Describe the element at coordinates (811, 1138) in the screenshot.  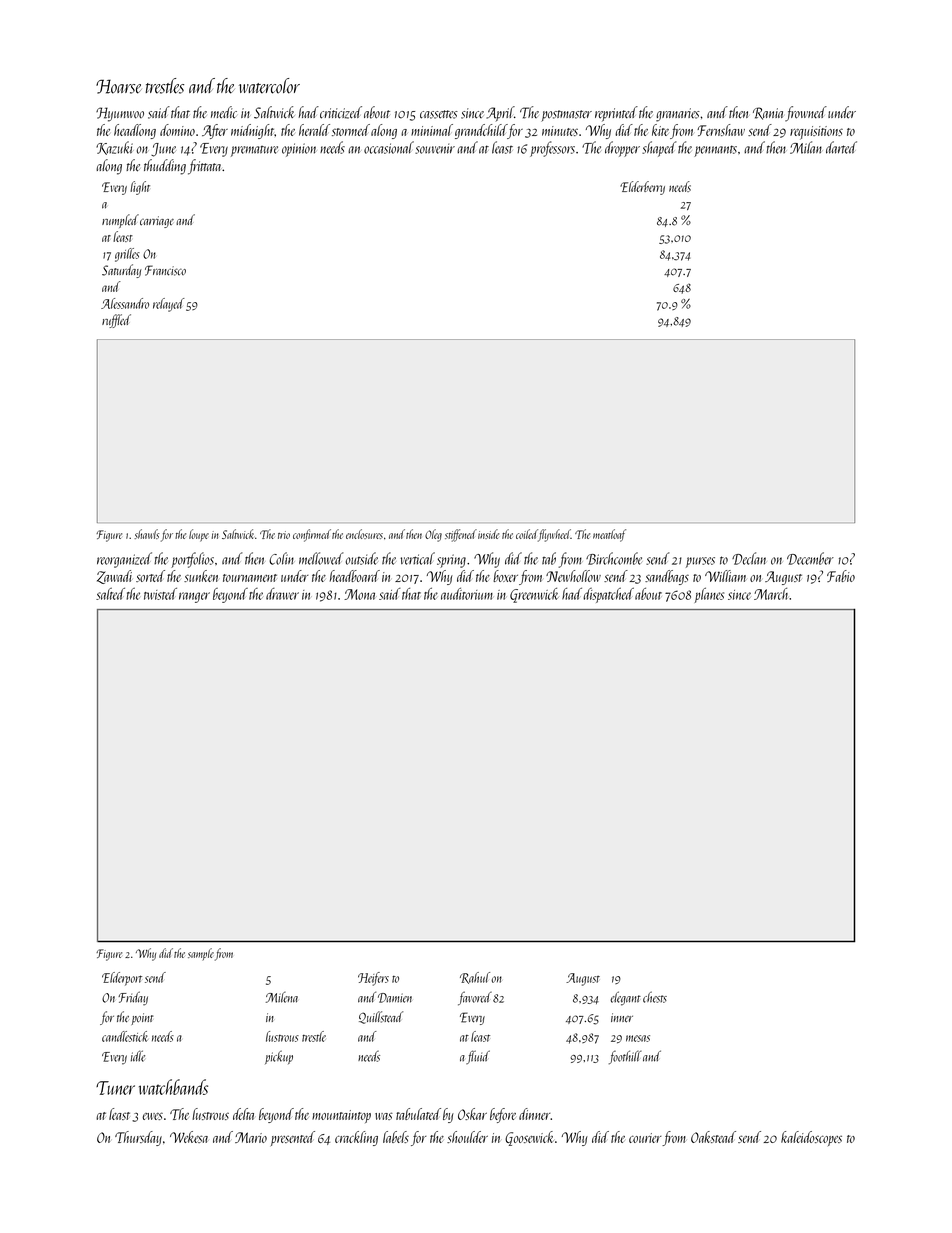
I see `kaleidoscopes` at that location.
